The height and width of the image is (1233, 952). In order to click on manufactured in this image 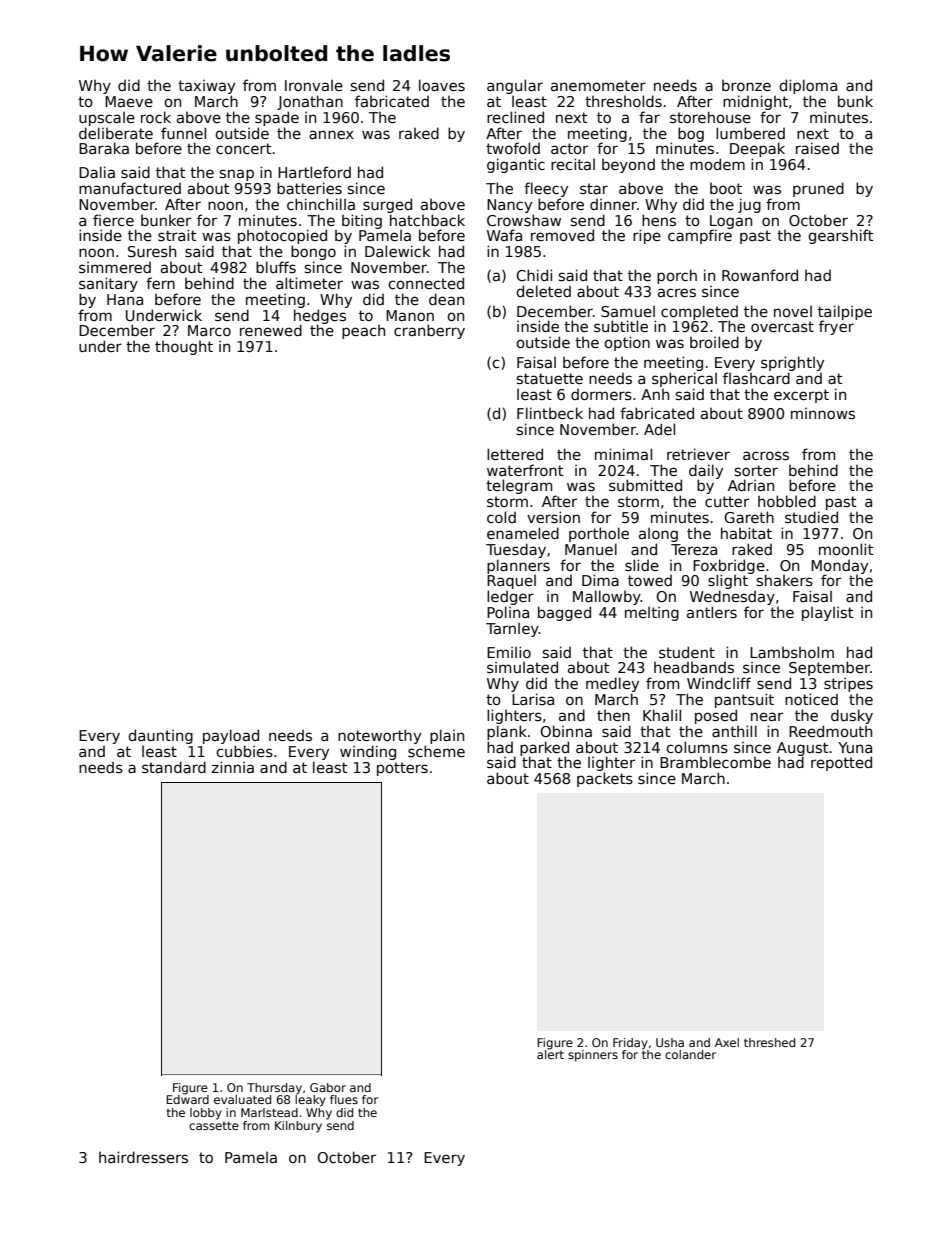, I will do `click(130, 188)`.
